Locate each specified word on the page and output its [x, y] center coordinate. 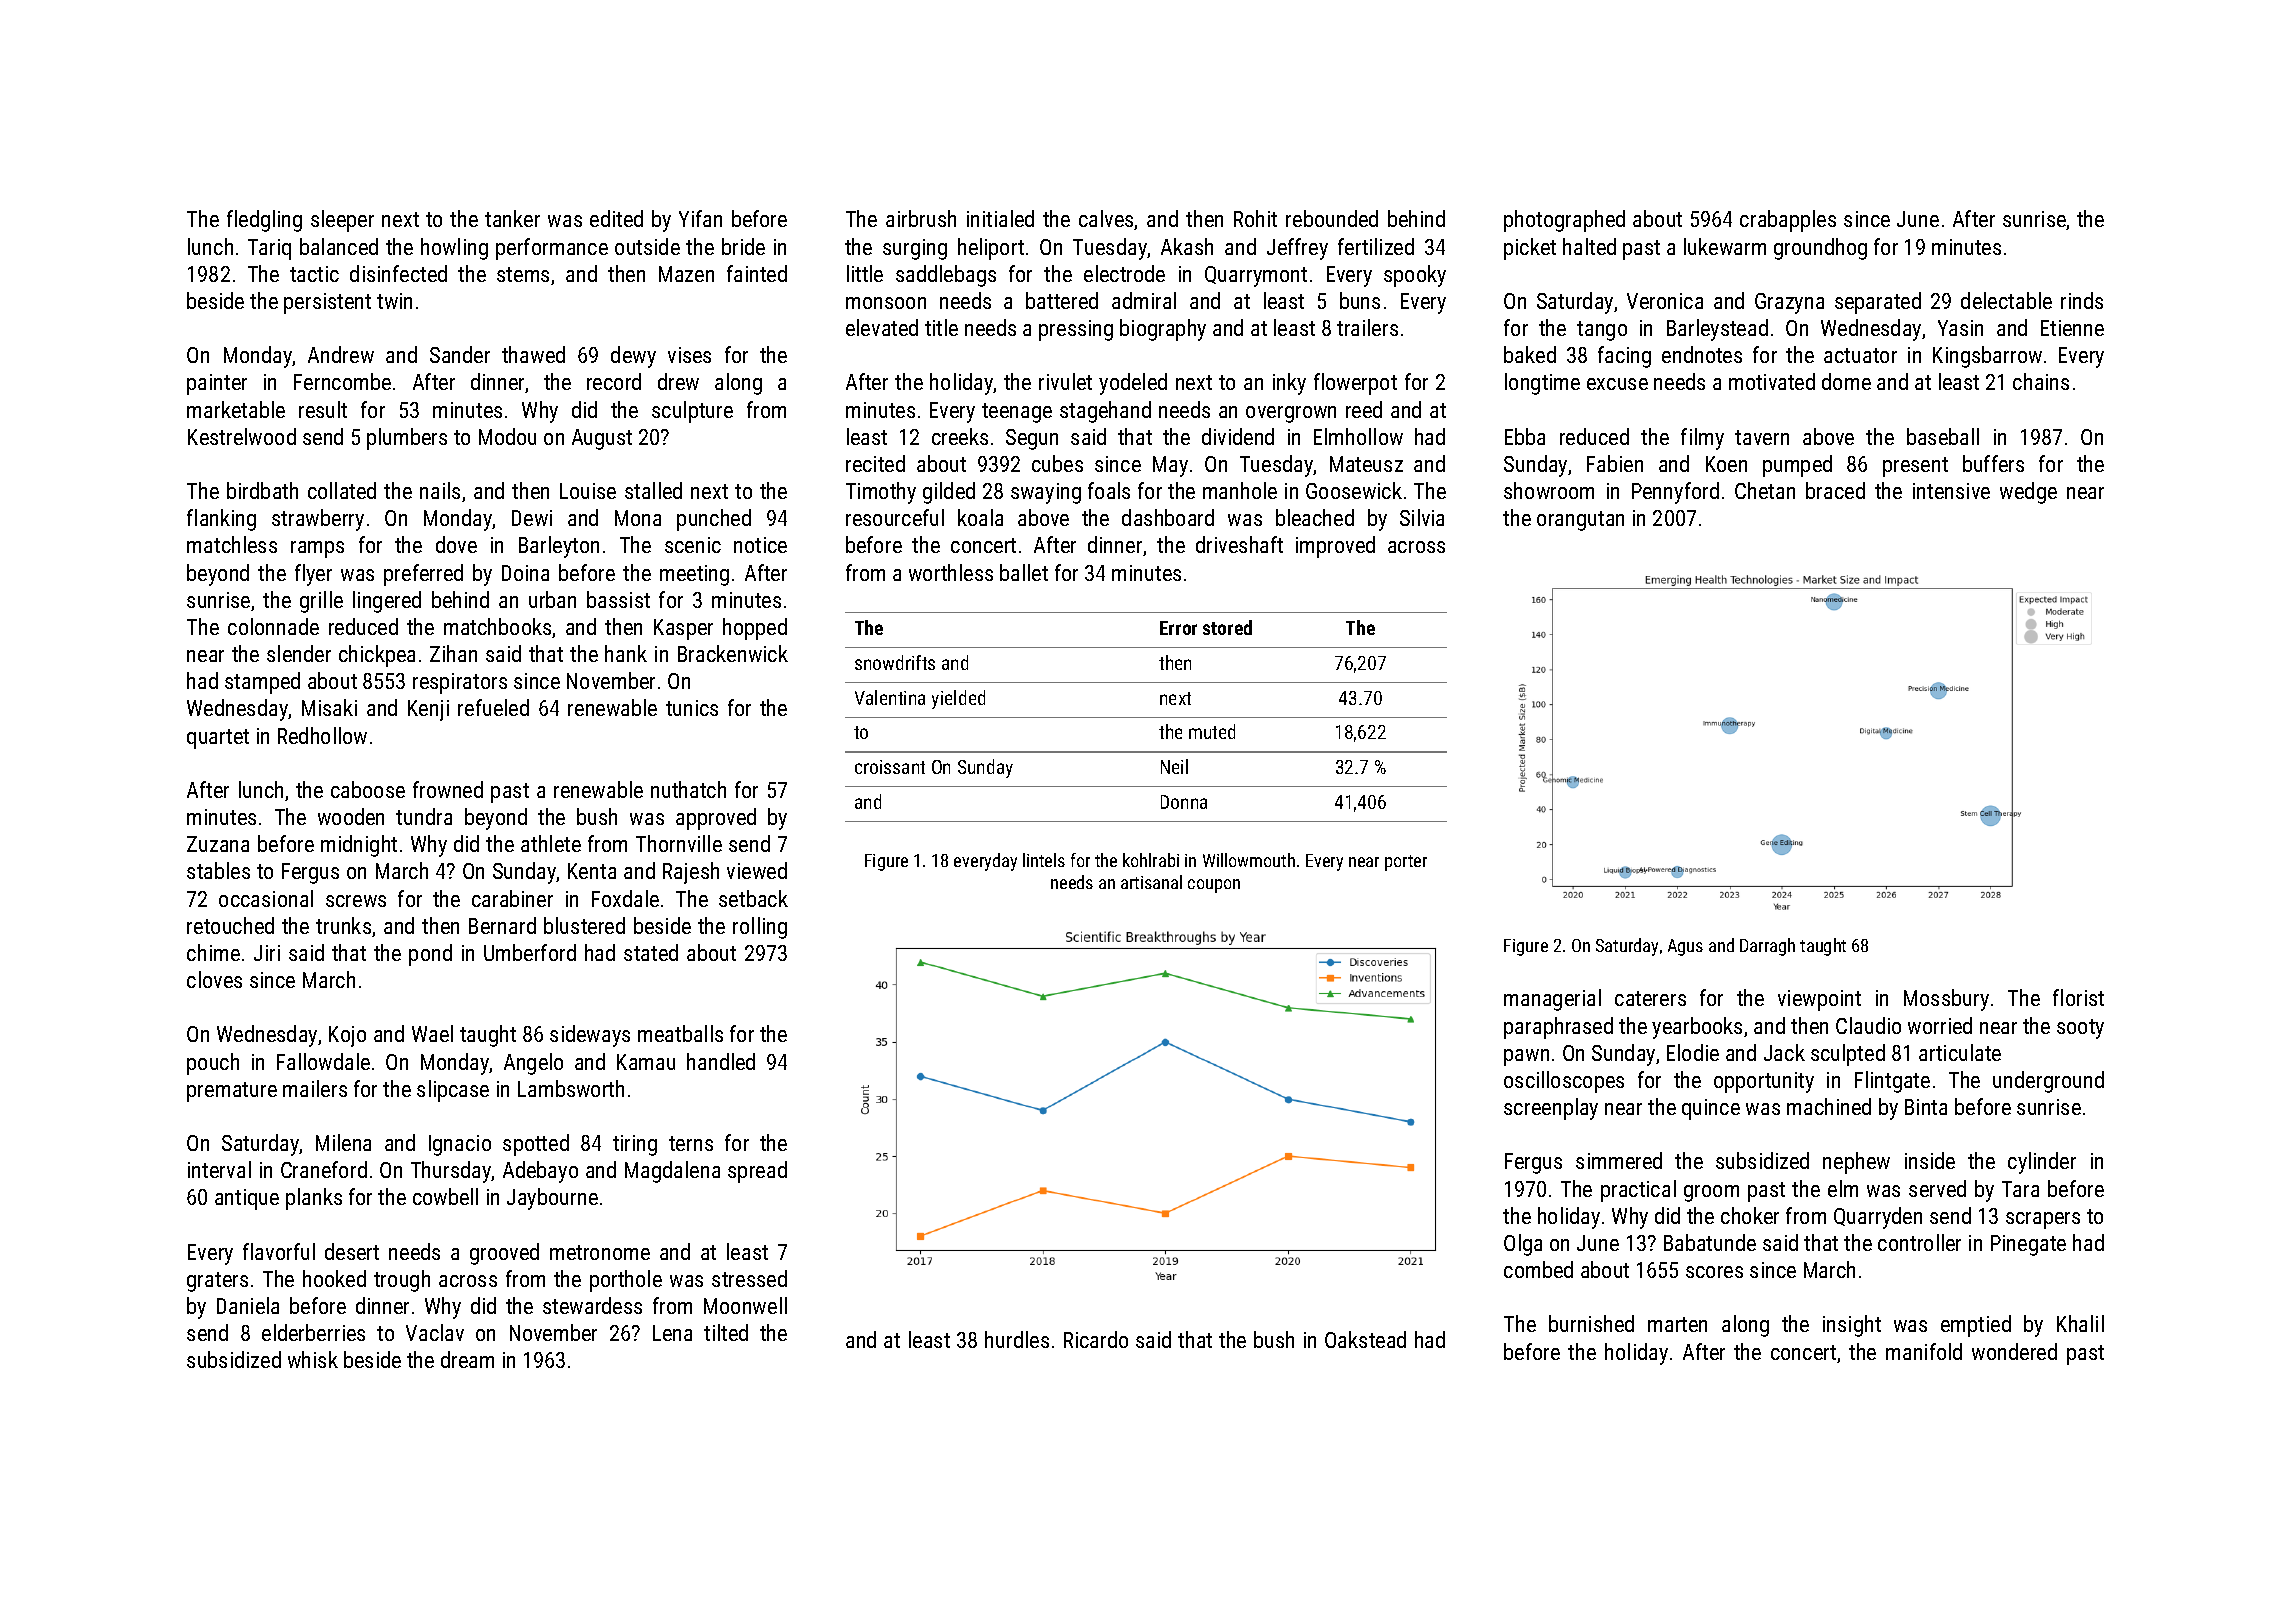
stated [651, 952]
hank [626, 653]
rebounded [1332, 218]
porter [1406, 863]
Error [1178, 628]
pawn [1526, 1057]
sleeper [342, 221]
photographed [1564, 221]
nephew [1856, 1163]
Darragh [1767, 947]
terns [691, 1143]
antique [247, 1199]
